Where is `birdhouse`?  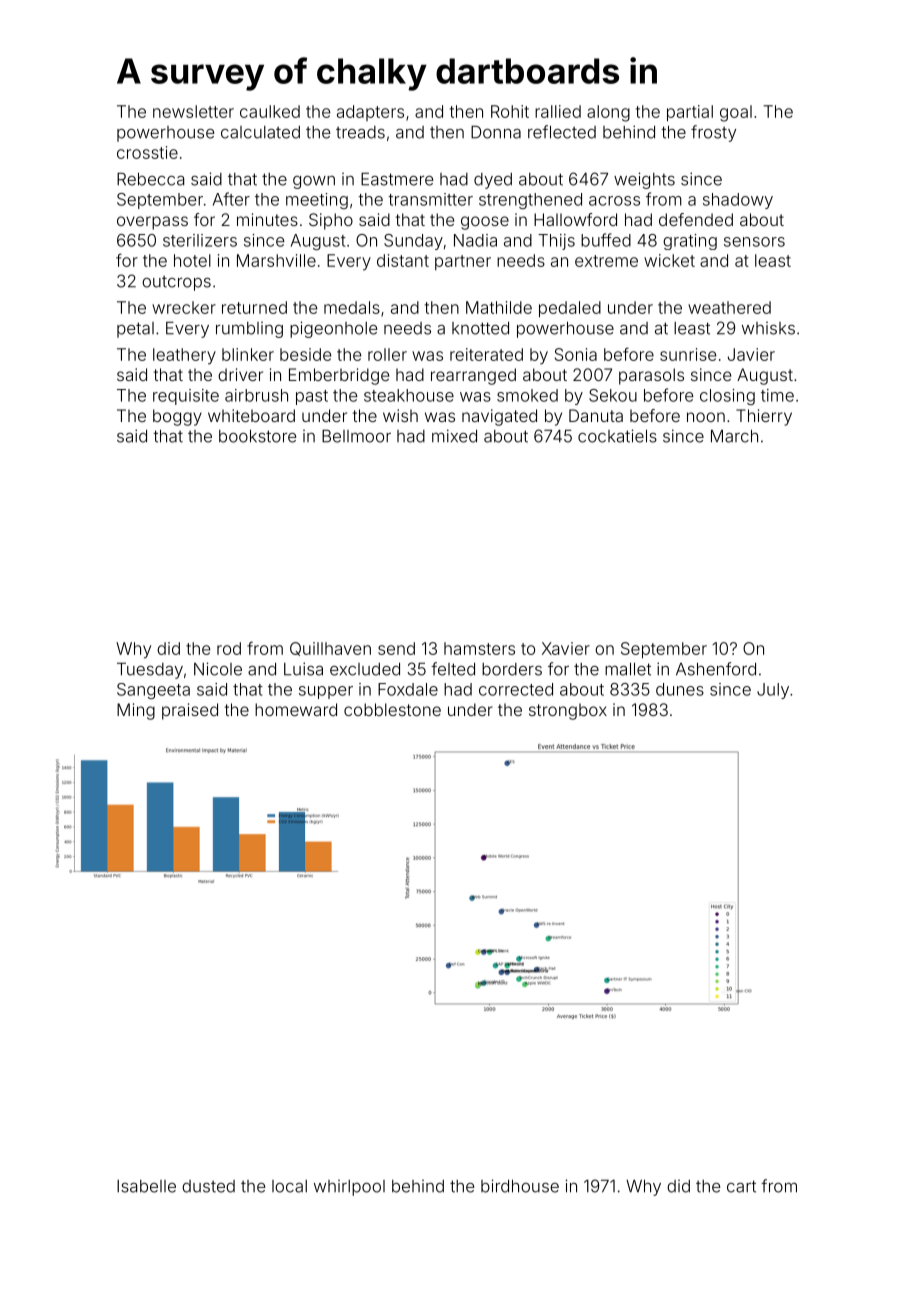 birdhouse is located at coordinates (520, 1186).
